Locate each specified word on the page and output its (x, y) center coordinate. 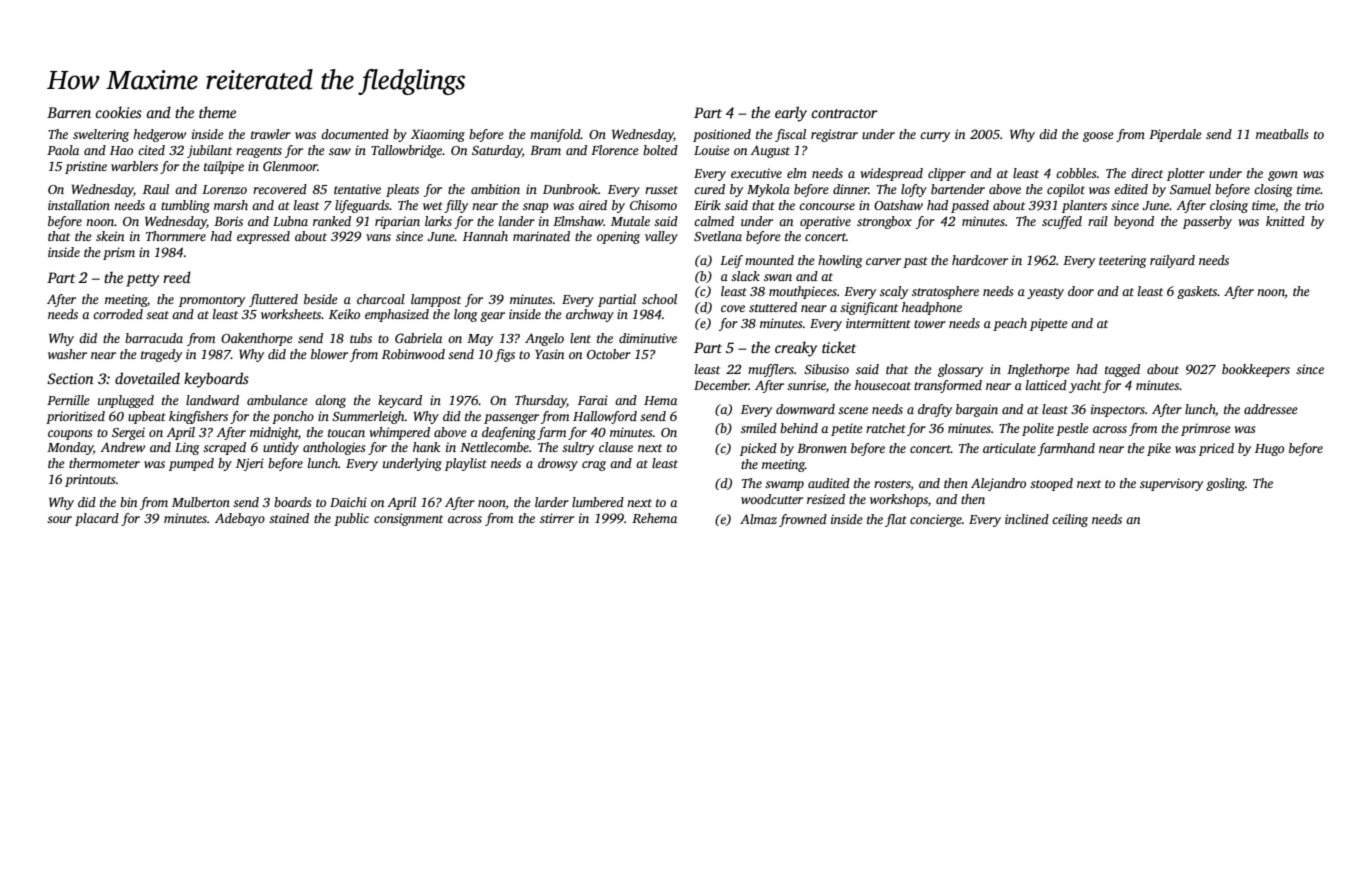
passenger (511, 419)
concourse (827, 206)
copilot (1066, 190)
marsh (231, 205)
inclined (1027, 519)
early (791, 114)
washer (67, 354)
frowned (803, 520)
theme (217, 112)
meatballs (1282, 134)
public (351, 519)
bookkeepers (1256, 370)
